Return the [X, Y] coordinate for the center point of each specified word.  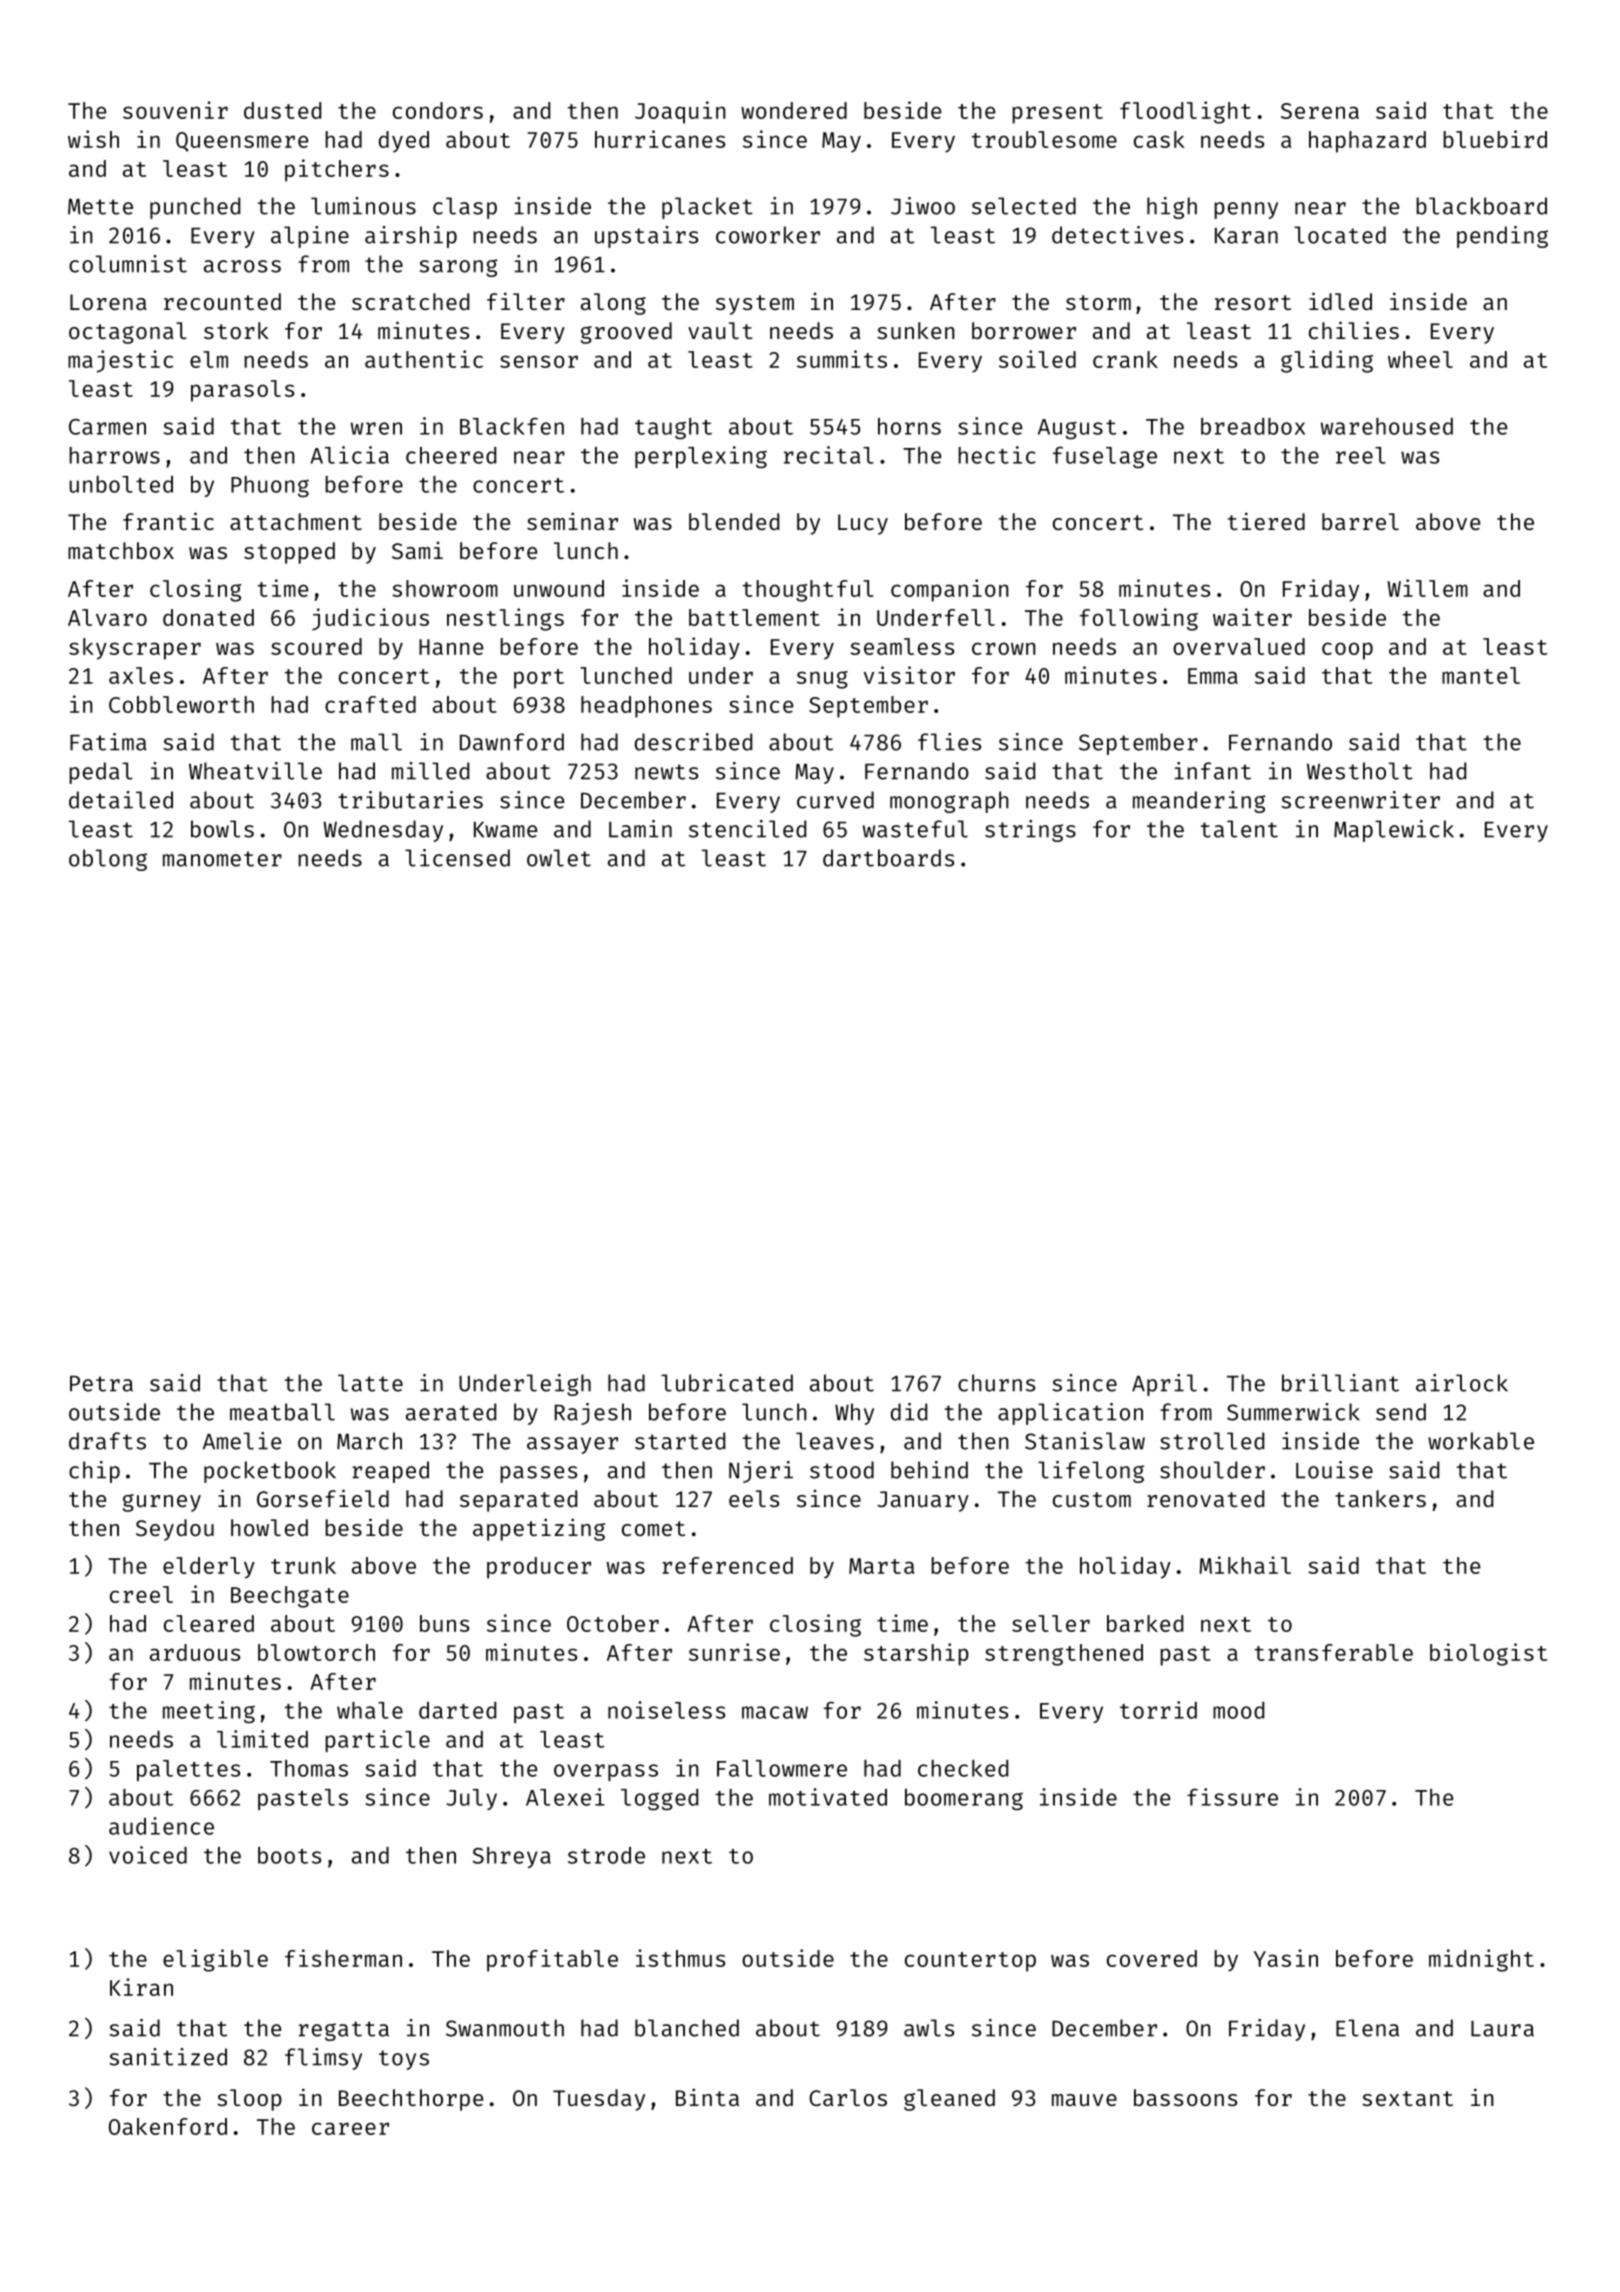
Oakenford [168, 2126]
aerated [451, 1412]
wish [93, 139]
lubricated [727, 1383]
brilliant [1340, 1383]
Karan [1246, 236]
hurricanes [660, 139]
